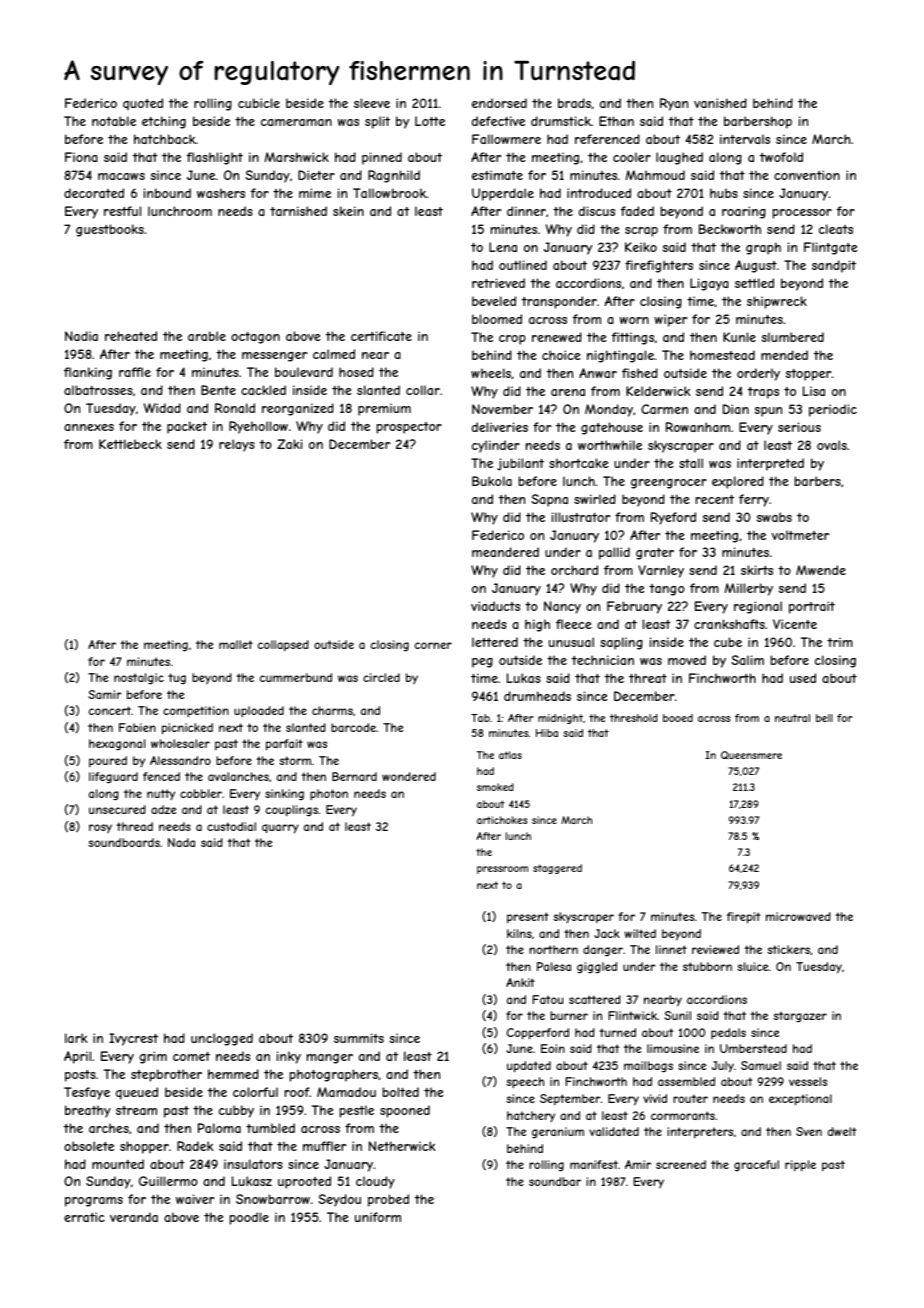  What do you see at coordinates (720, 103) in the document?
I see `vanished` at bounding box center [720, 103].
